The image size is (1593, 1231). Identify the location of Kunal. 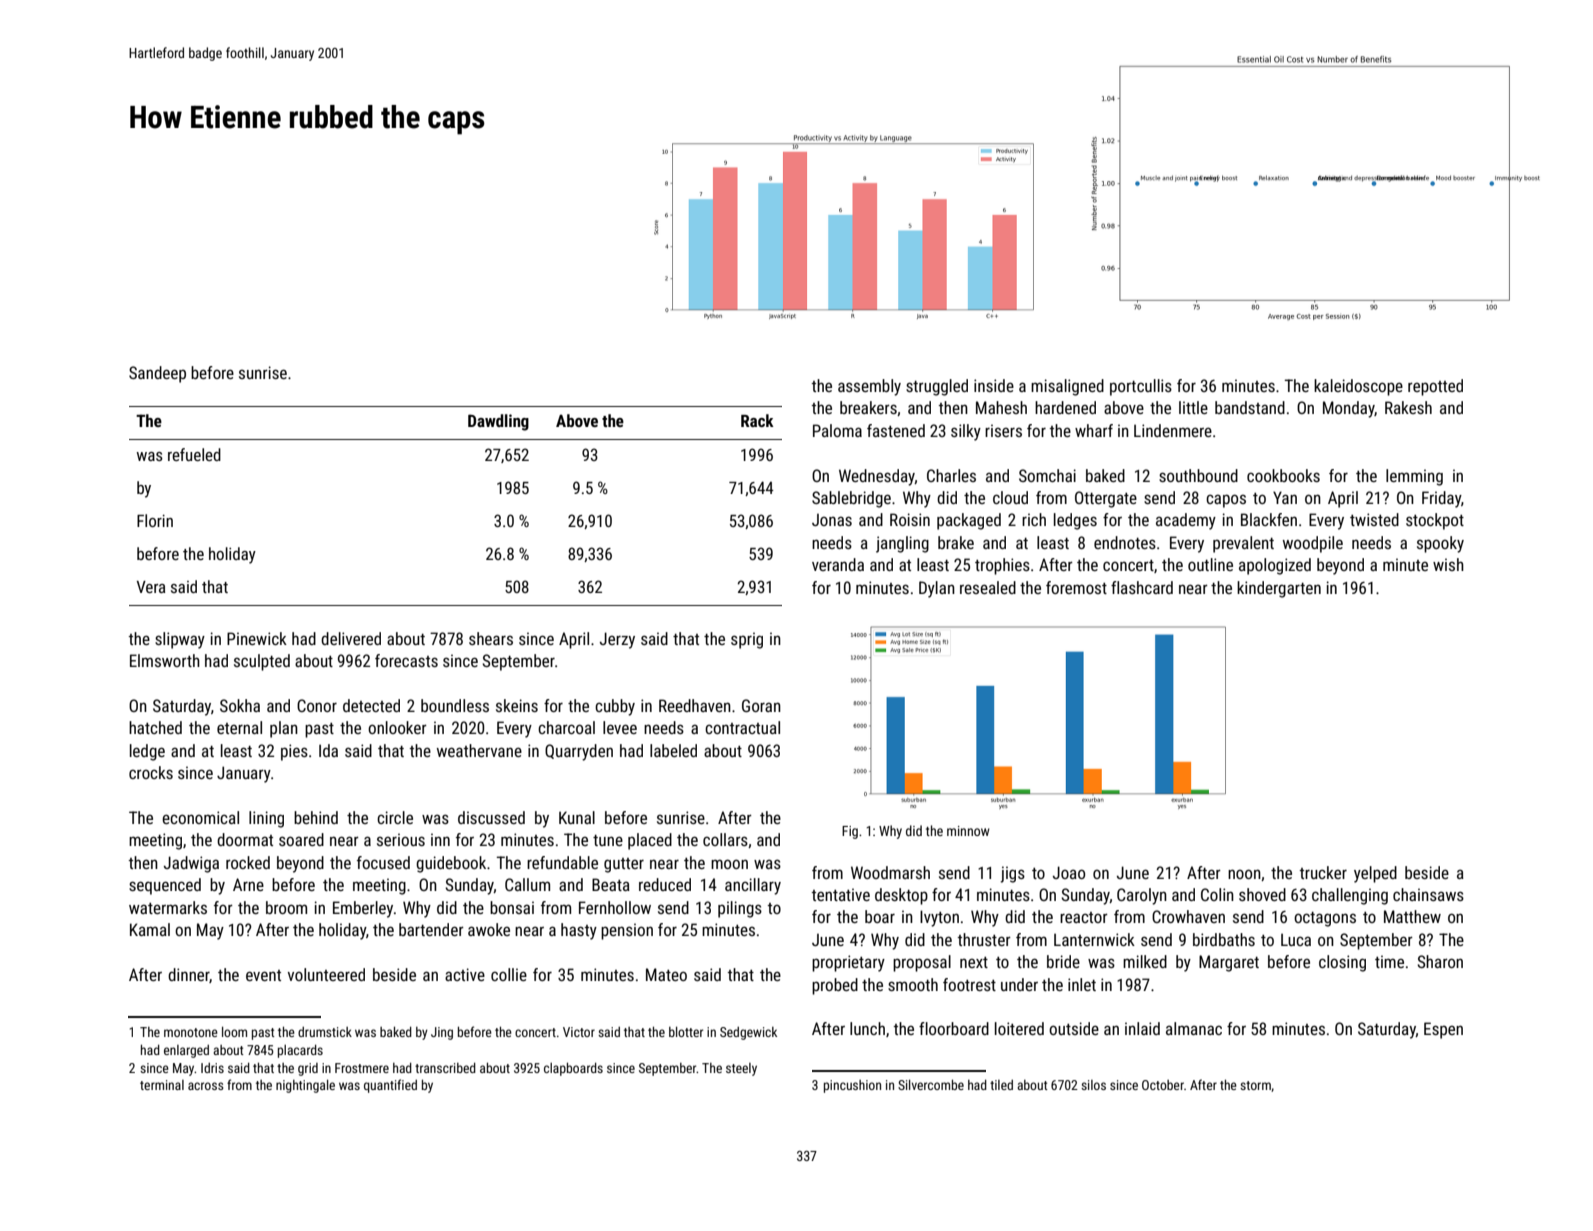
(577, 817).
